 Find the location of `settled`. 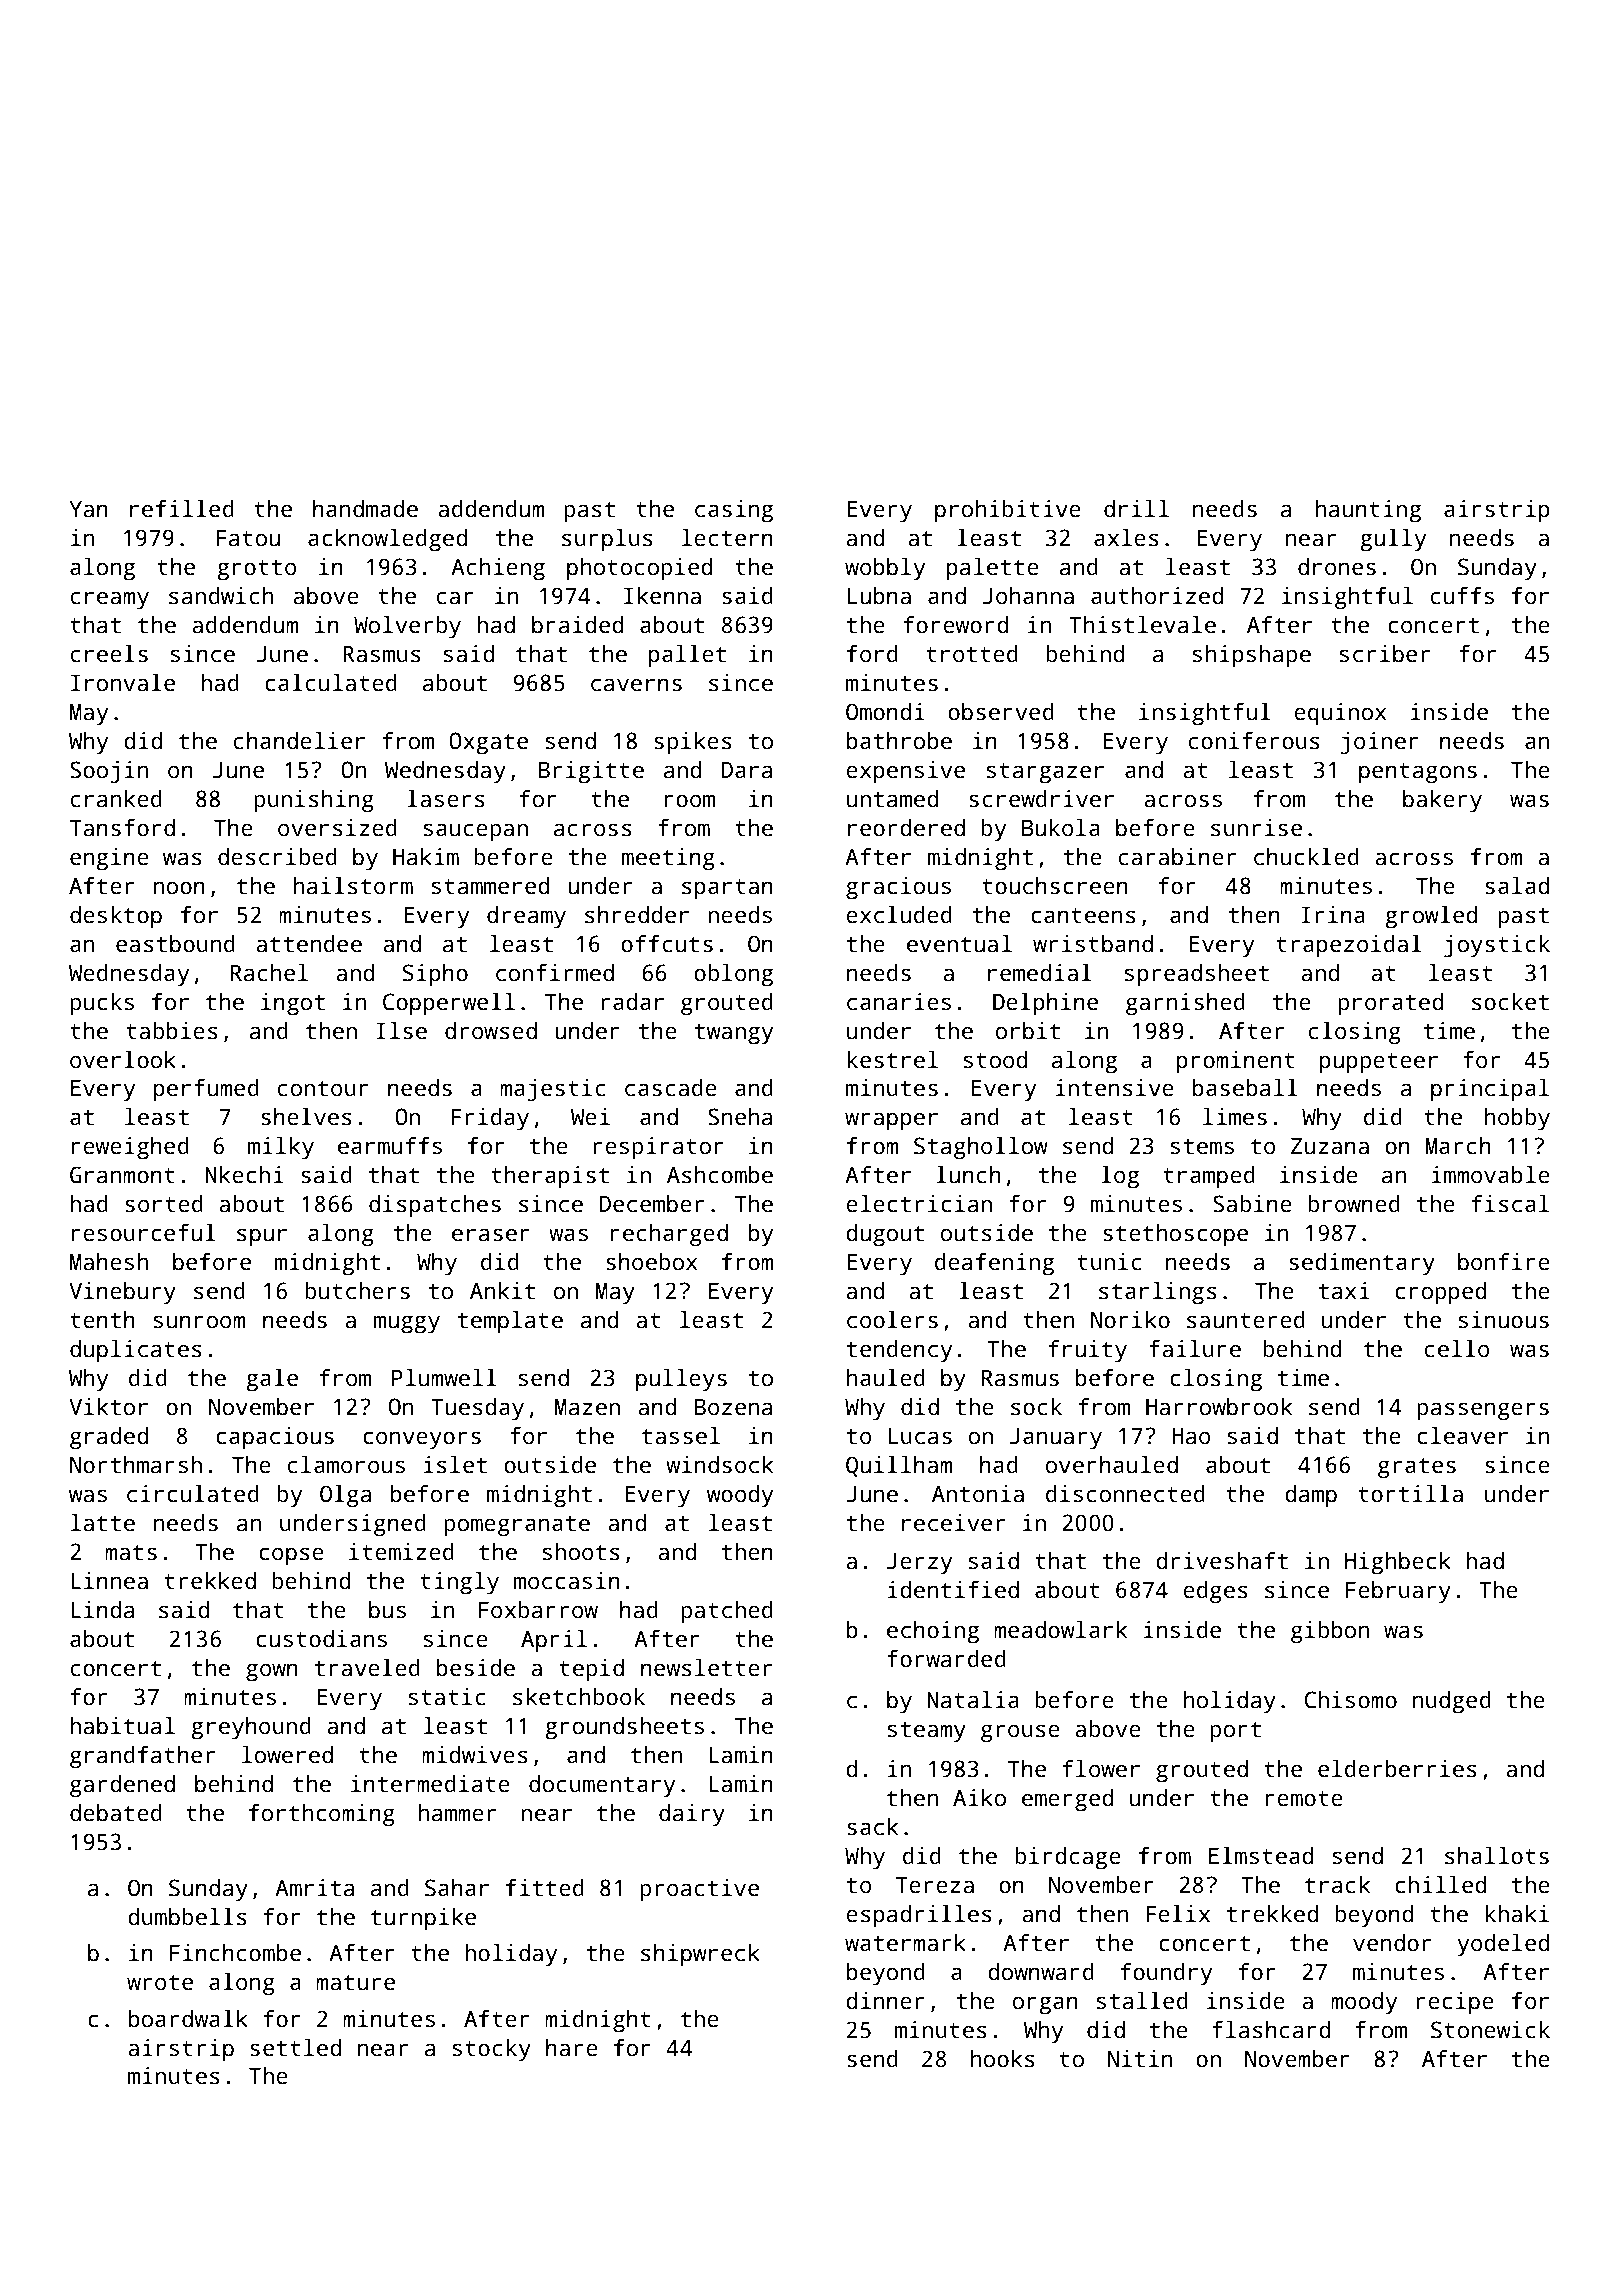

settled is located at coordinates (295, 2048).
